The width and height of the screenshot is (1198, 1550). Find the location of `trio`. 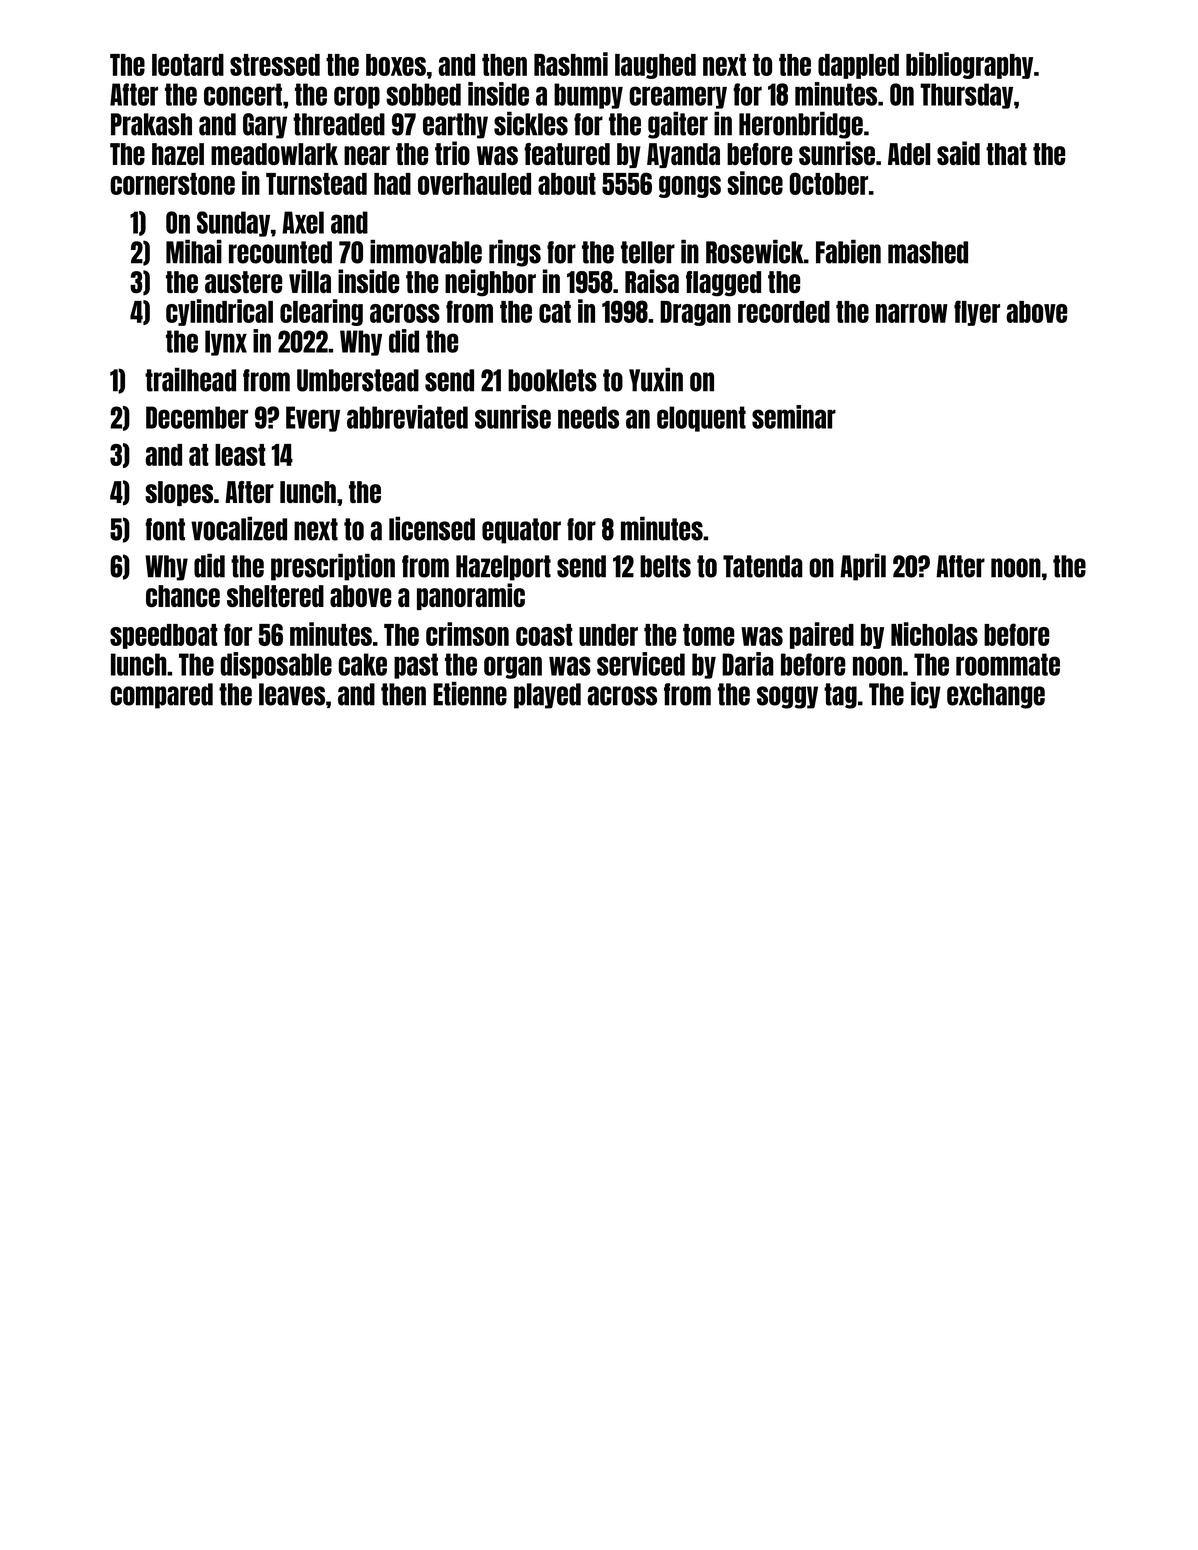

trio is located at coordinates (452, 153).
